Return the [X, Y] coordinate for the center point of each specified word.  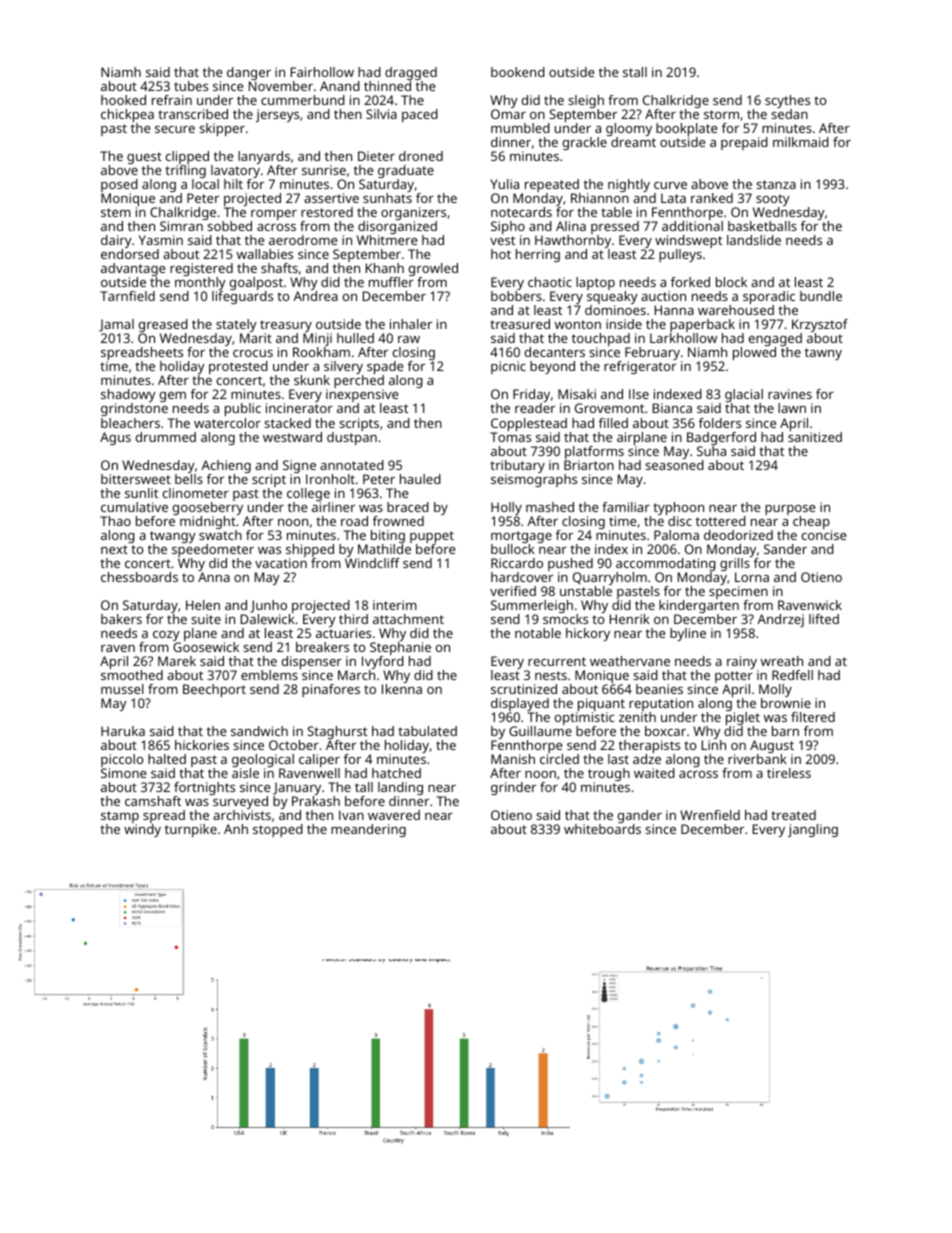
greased [163, 325]
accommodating [666, 564]
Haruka [123, 731]
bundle [821, 296]
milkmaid [801, 142]
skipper [222, 129]
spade [385, 367]
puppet [432, 537]
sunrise [324, 170]
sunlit [141, 493]
